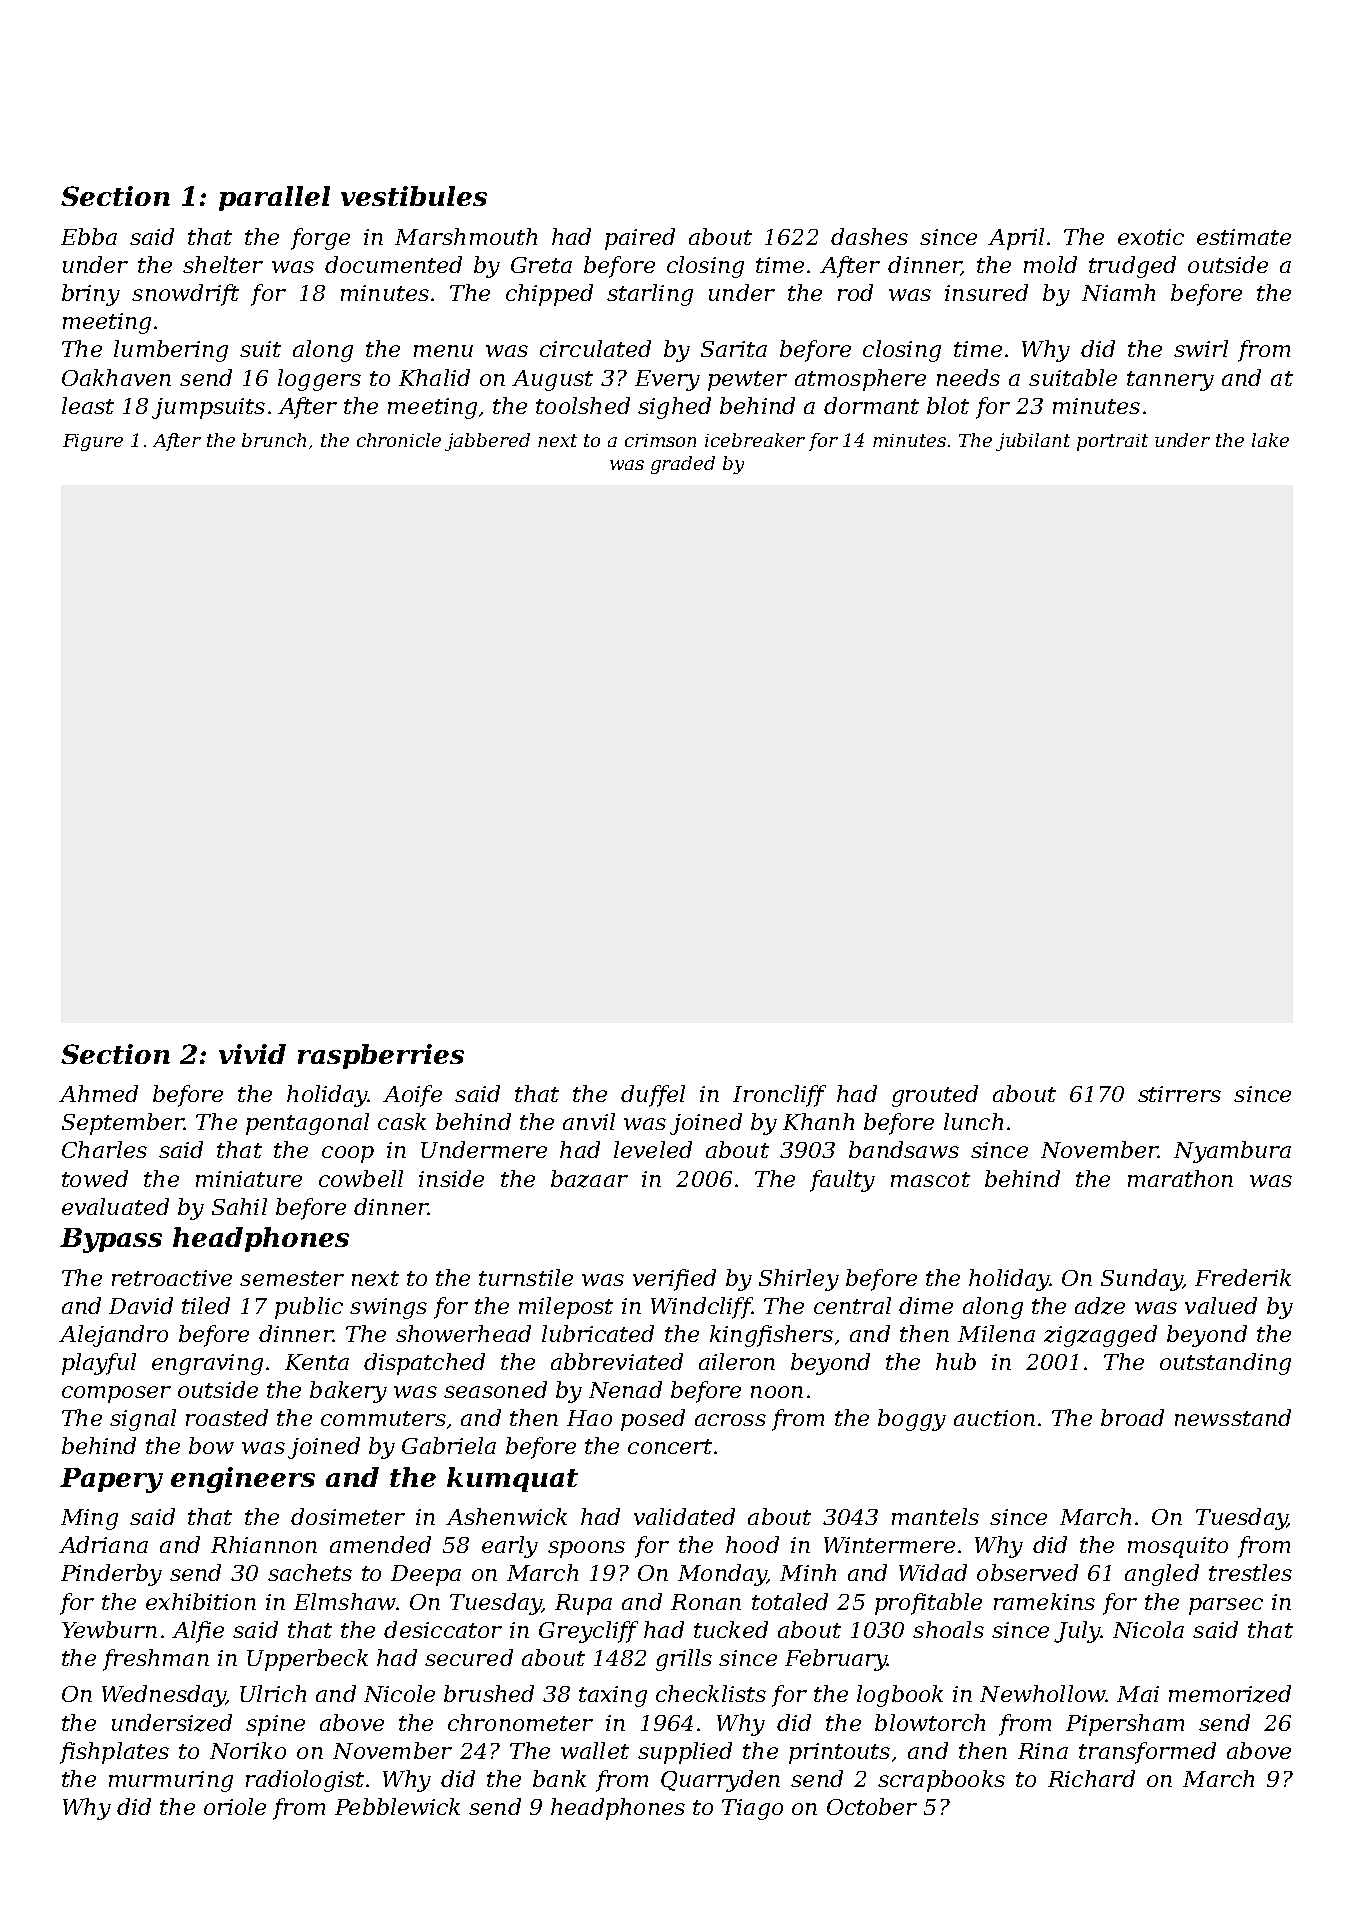  What do you see at coordinates (1151, 237) in the page?
I see `exotic` at bounding box center [1151, 237].
